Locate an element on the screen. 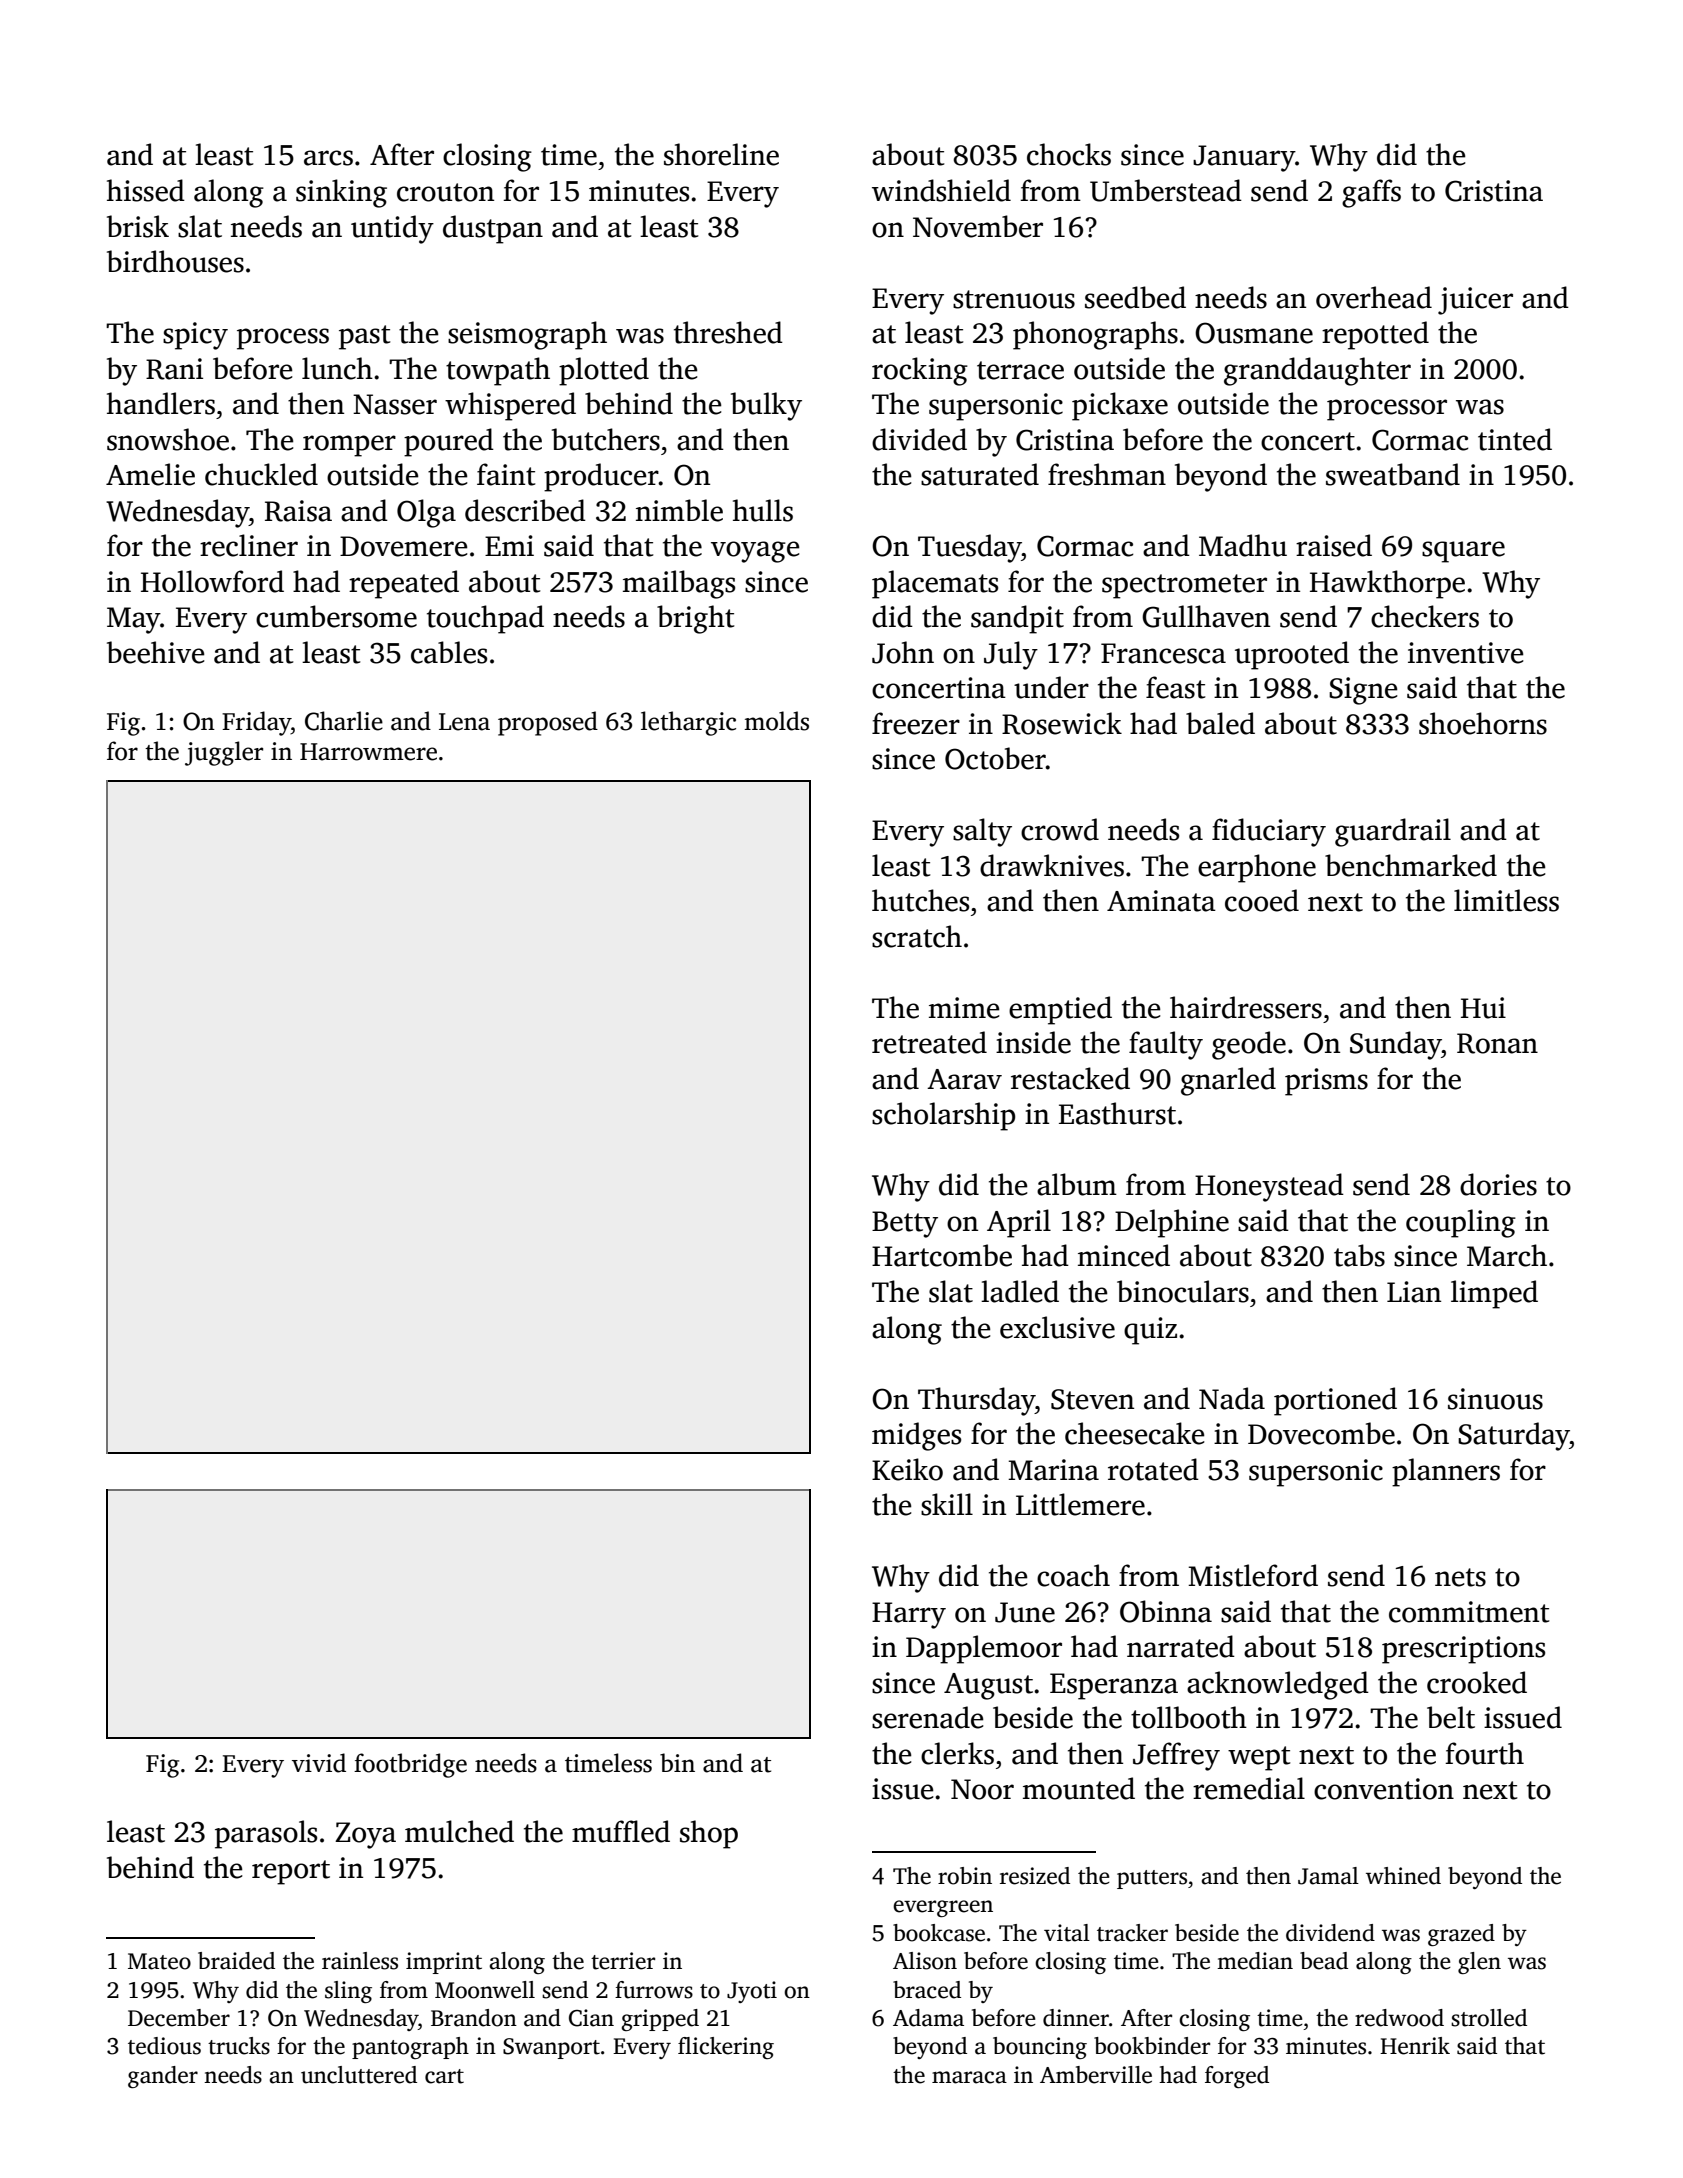 The image size is (1683, 2178). uncluttered is located at coordinates (359, 2075).
